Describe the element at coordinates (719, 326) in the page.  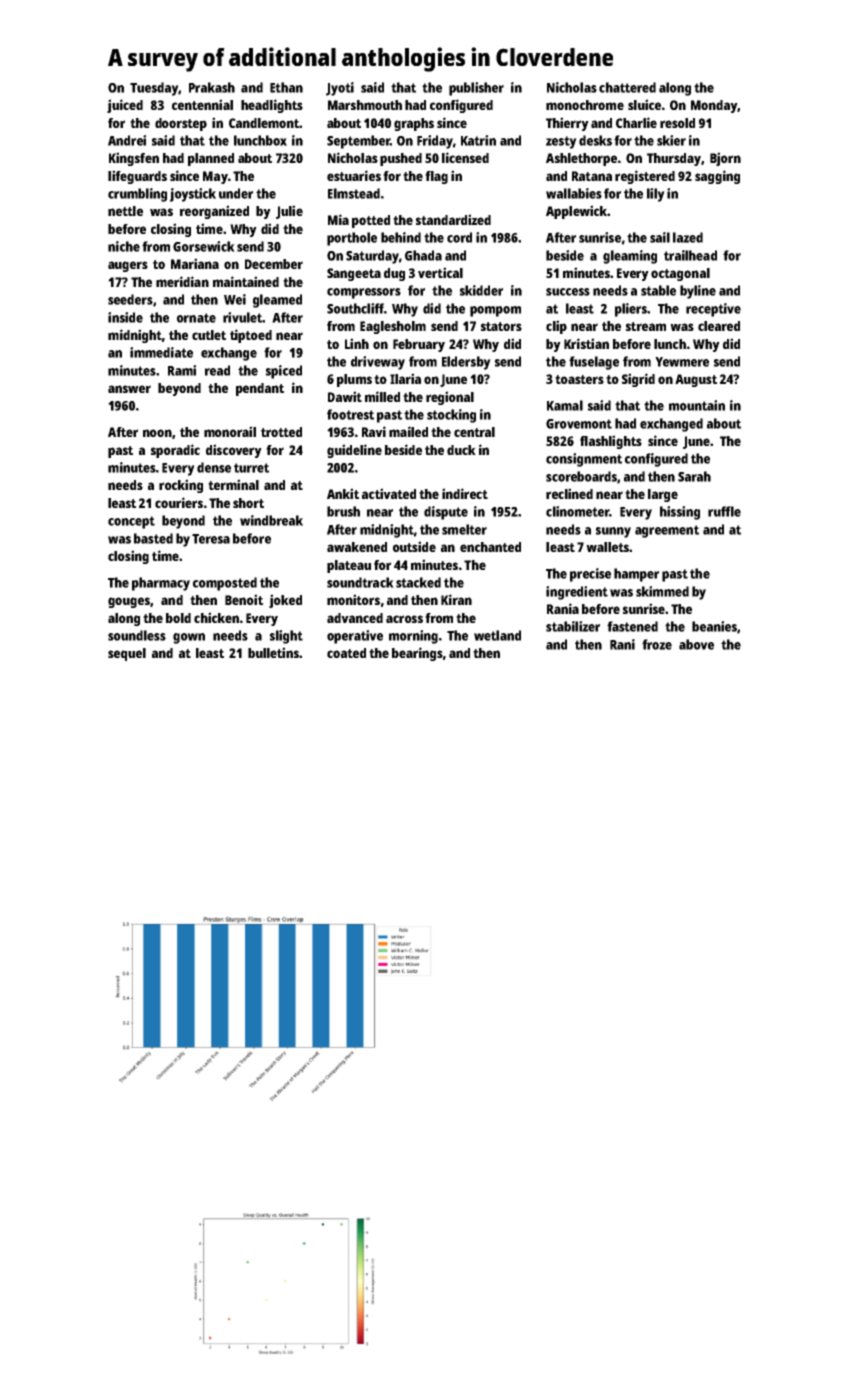
I see `cleared` at that location.
